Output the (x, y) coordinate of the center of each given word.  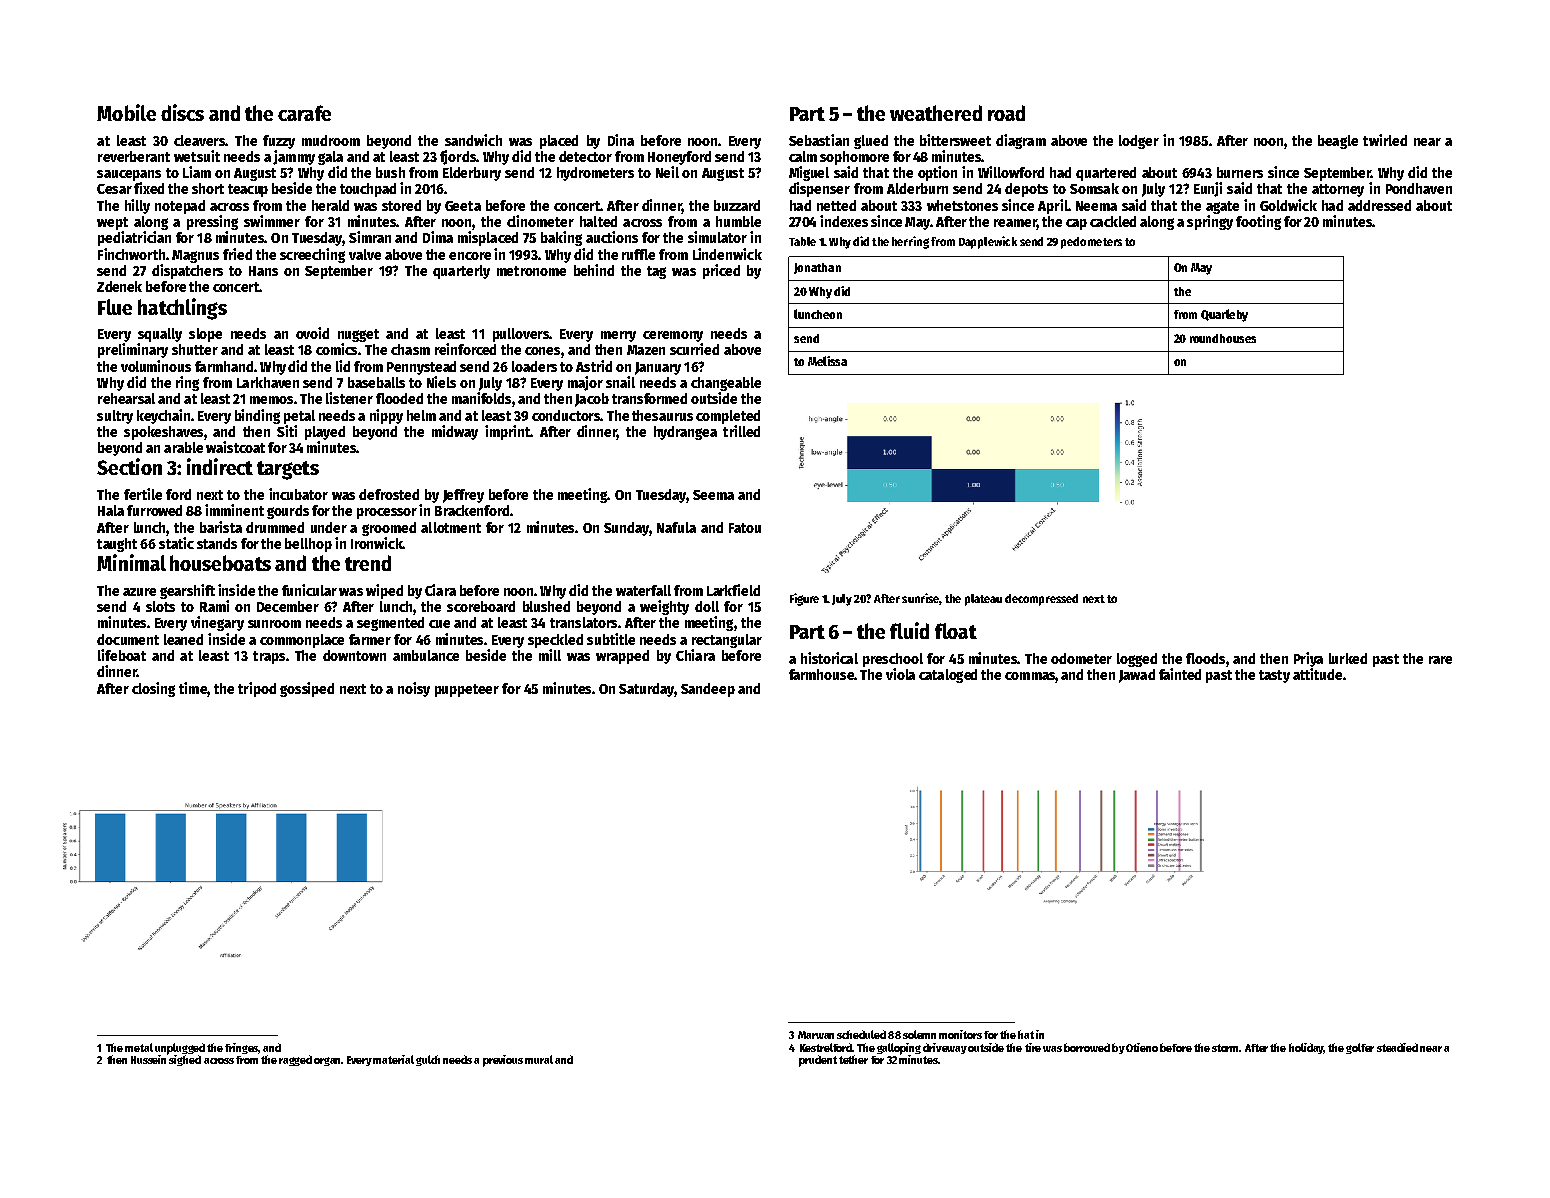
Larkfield (733, 590)
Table (802, 241)
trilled (741, 431)
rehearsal (126, 398)
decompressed (1041, 600)
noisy (414, 689)
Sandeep (708, 690)
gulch (428, 1060)
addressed (1379, 205)
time (193, 688)
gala (330, 158)
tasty (1274, 676)
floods (1205, 658)
